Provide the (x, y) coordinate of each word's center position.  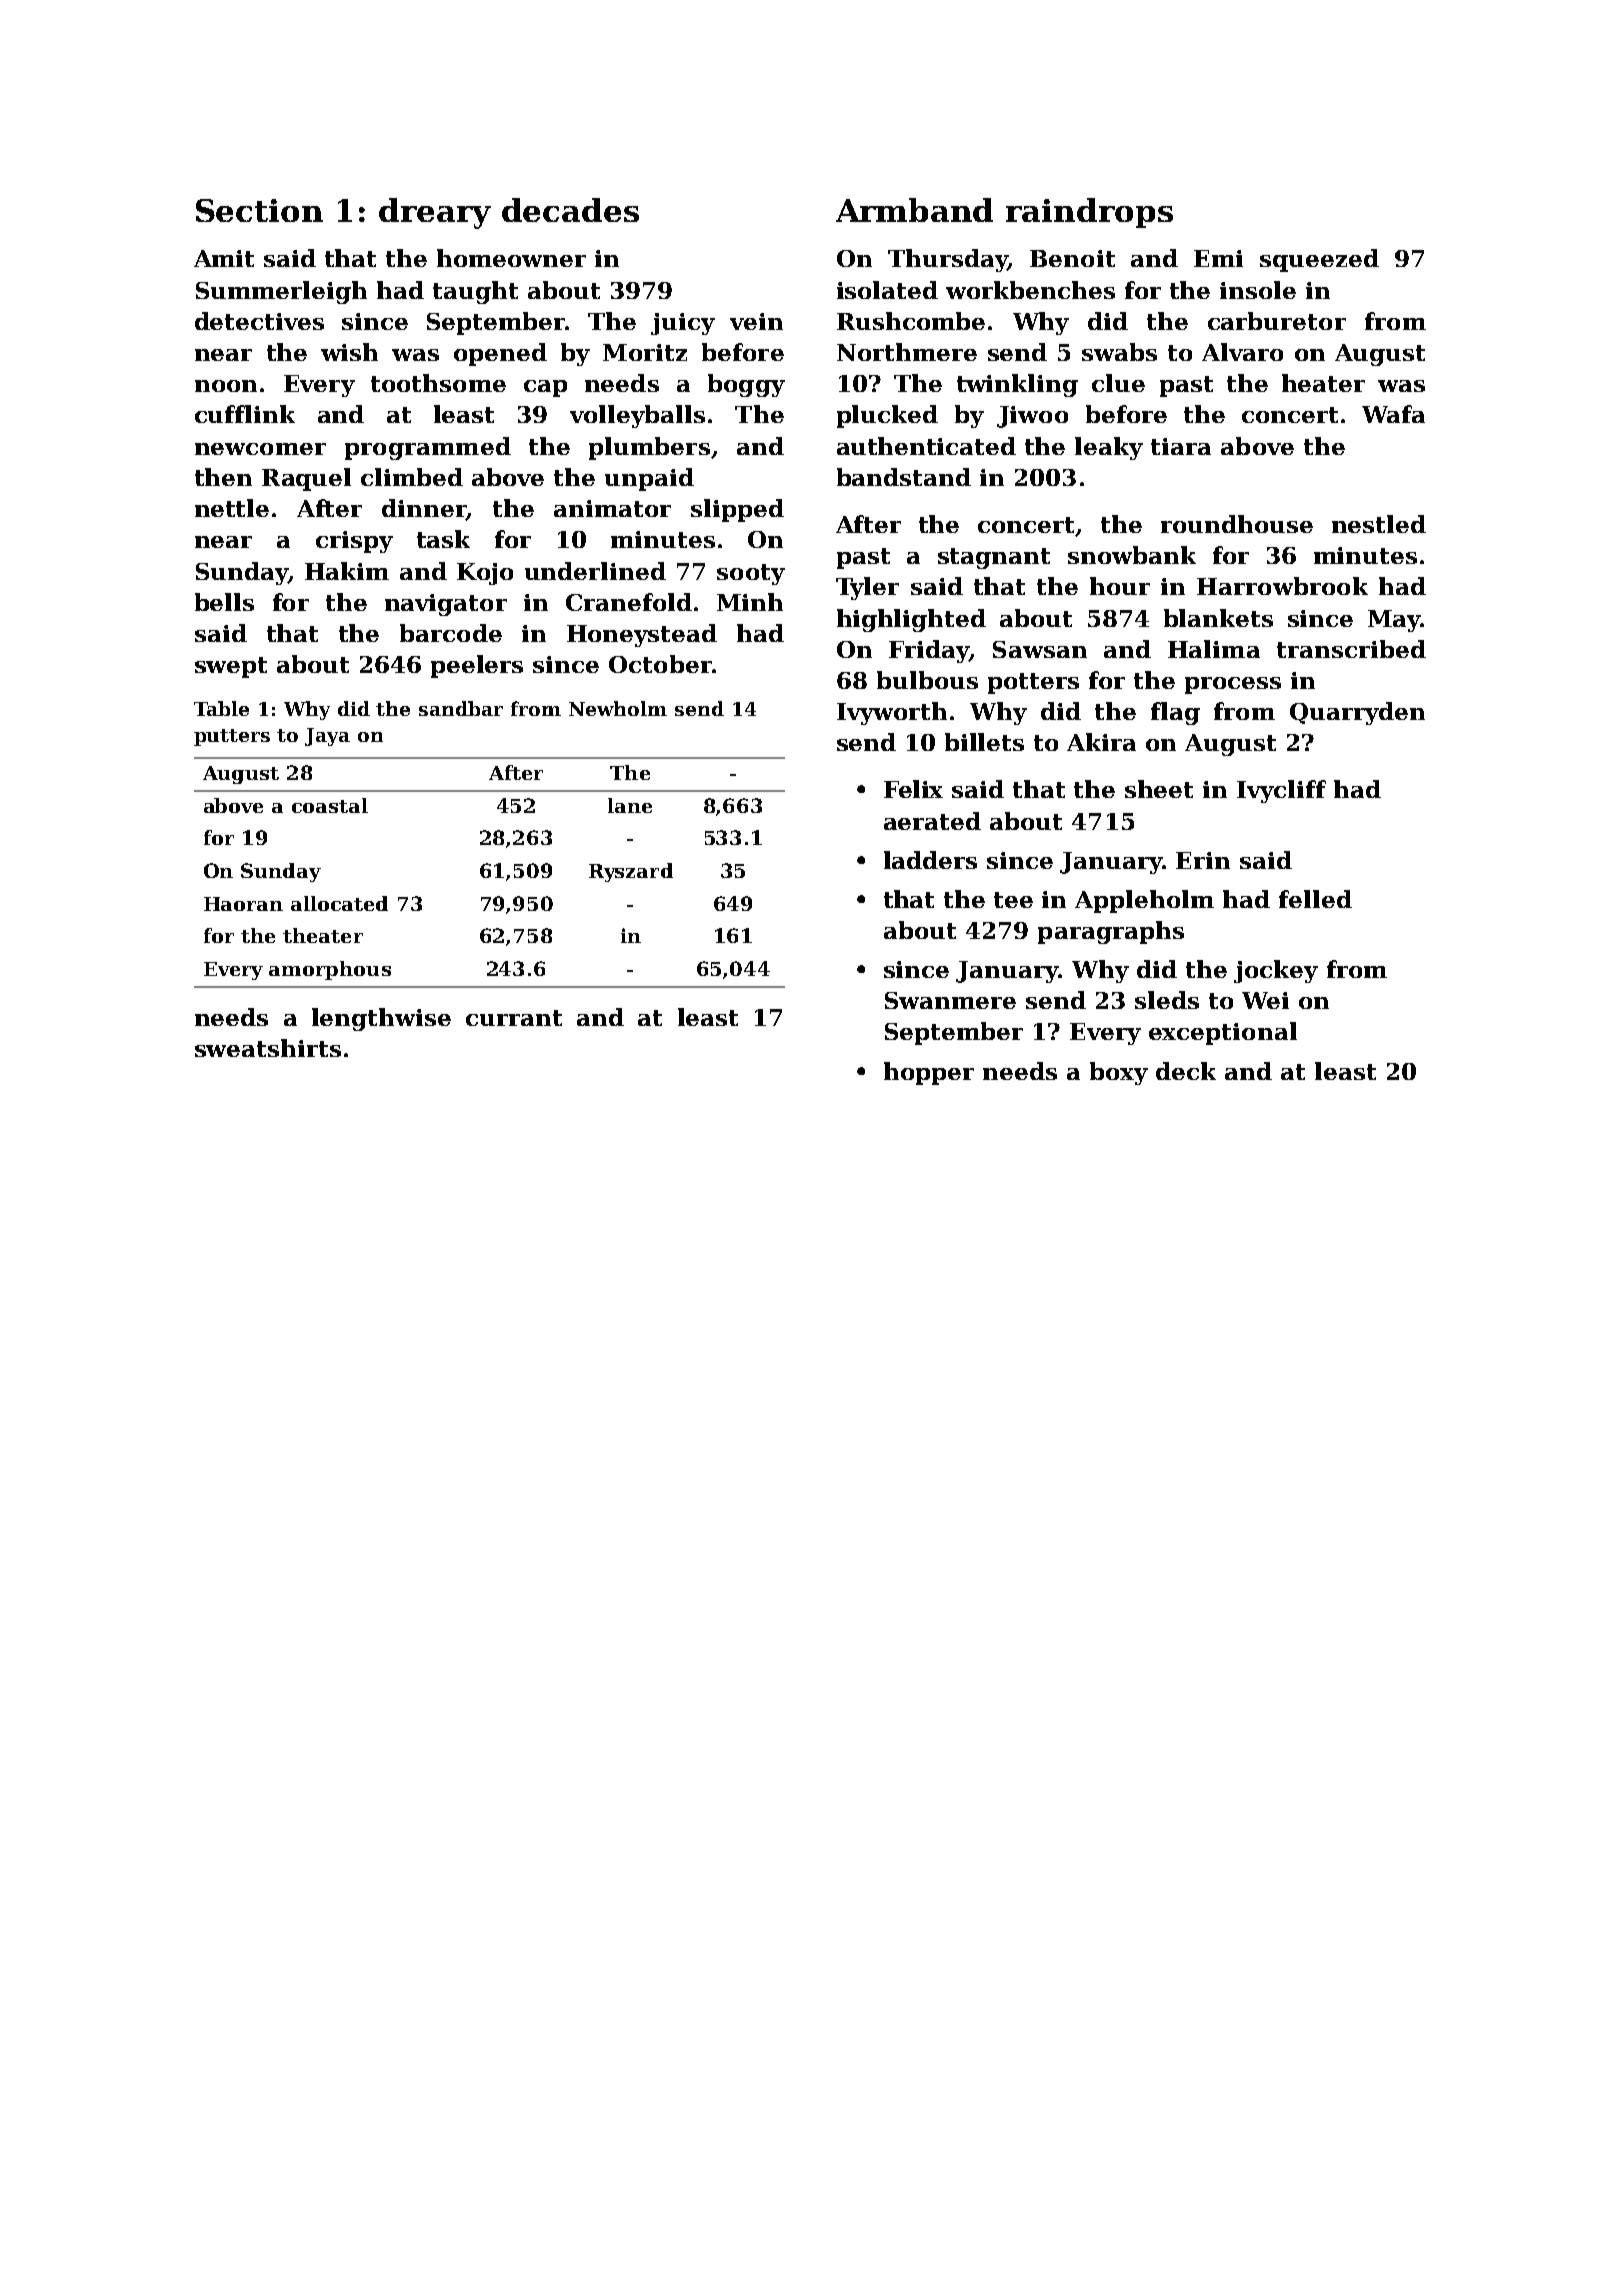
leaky (1109, 448)
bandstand (904, 477)
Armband (914, 210)
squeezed (1319, 260)
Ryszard (631, 872)
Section (259, 210)
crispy (354, 542)
